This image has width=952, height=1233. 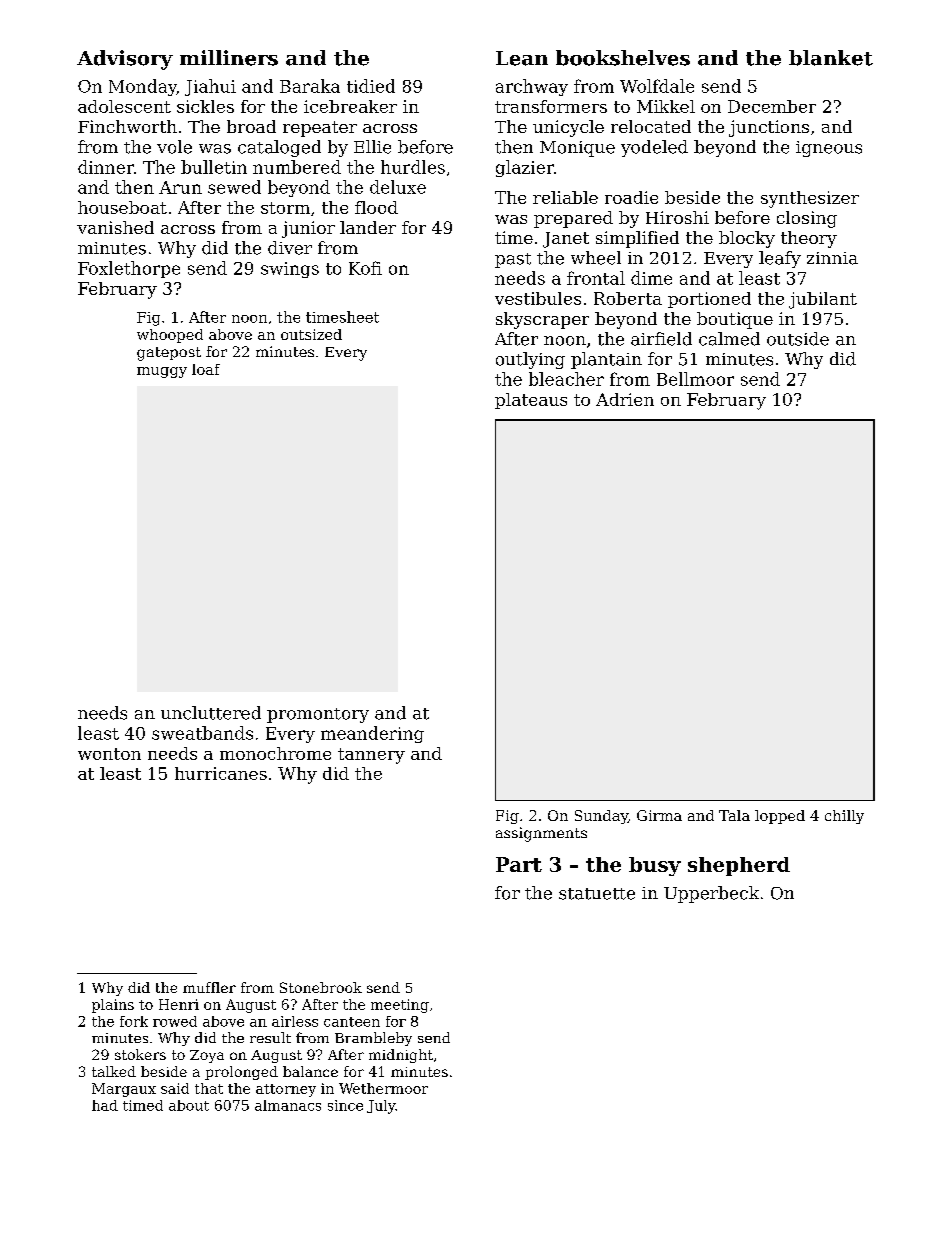 I want to click on tidied, so click(x=371, y=86).
